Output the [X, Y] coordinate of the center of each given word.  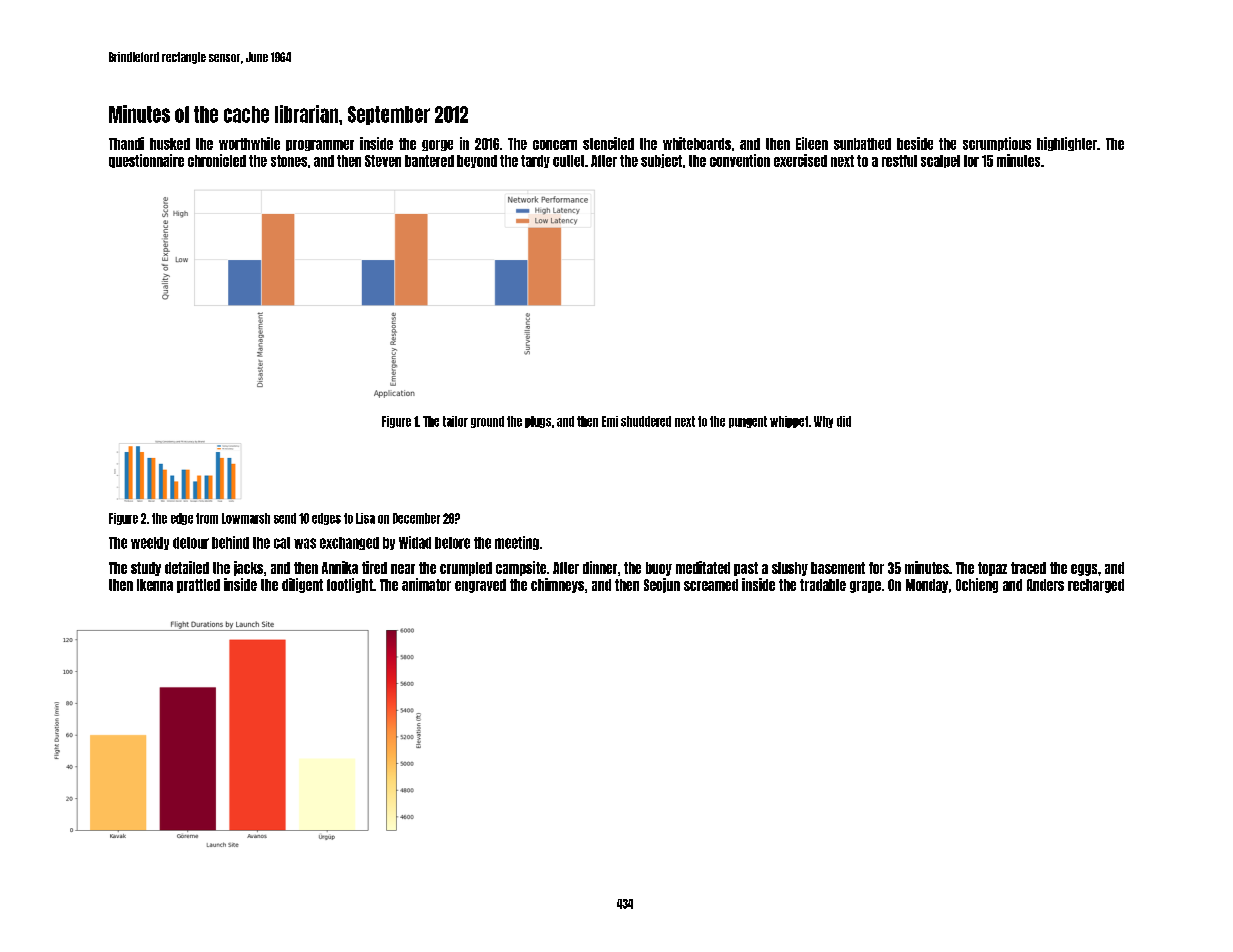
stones [289, 161]
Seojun [662, 585]
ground [487, 422]
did [844, 421]
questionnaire [146, 161]
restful [899, 161]
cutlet [568, 161]
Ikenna [155, 585]
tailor [455, 421]
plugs [538, 422]
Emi [610, 421]
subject [661, 161]
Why [823, 422]
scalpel [940, 161]
